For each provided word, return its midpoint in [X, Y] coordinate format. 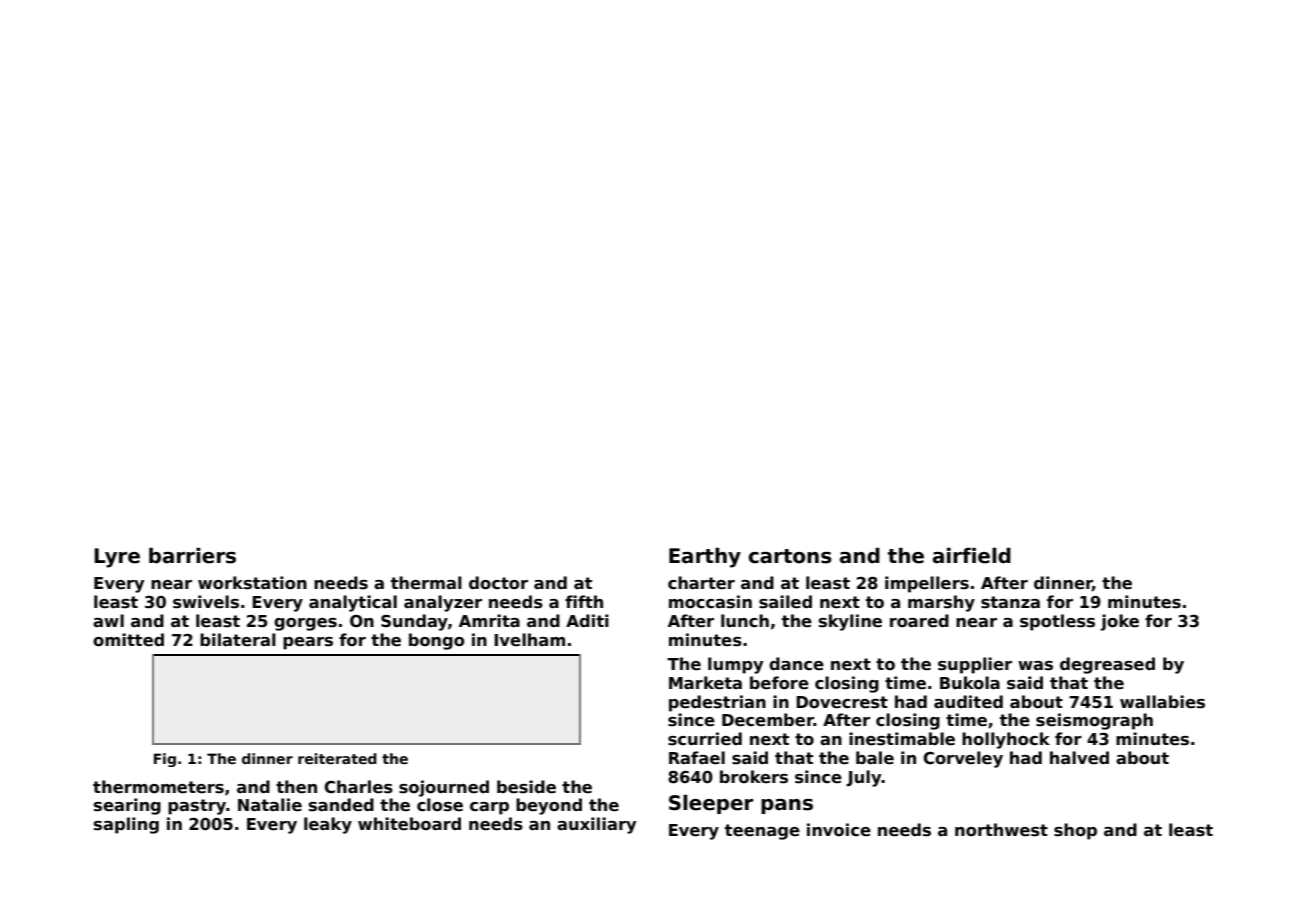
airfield [972, 555]
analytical [353, 603]
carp [489, 808]
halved [1079, 758]
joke [1119, 622]
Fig [165, 760]
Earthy [705, 557]
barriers [192, 555]
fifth [584, 601]
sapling [126, 825]
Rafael [697, 758]
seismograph [1094, 721]
